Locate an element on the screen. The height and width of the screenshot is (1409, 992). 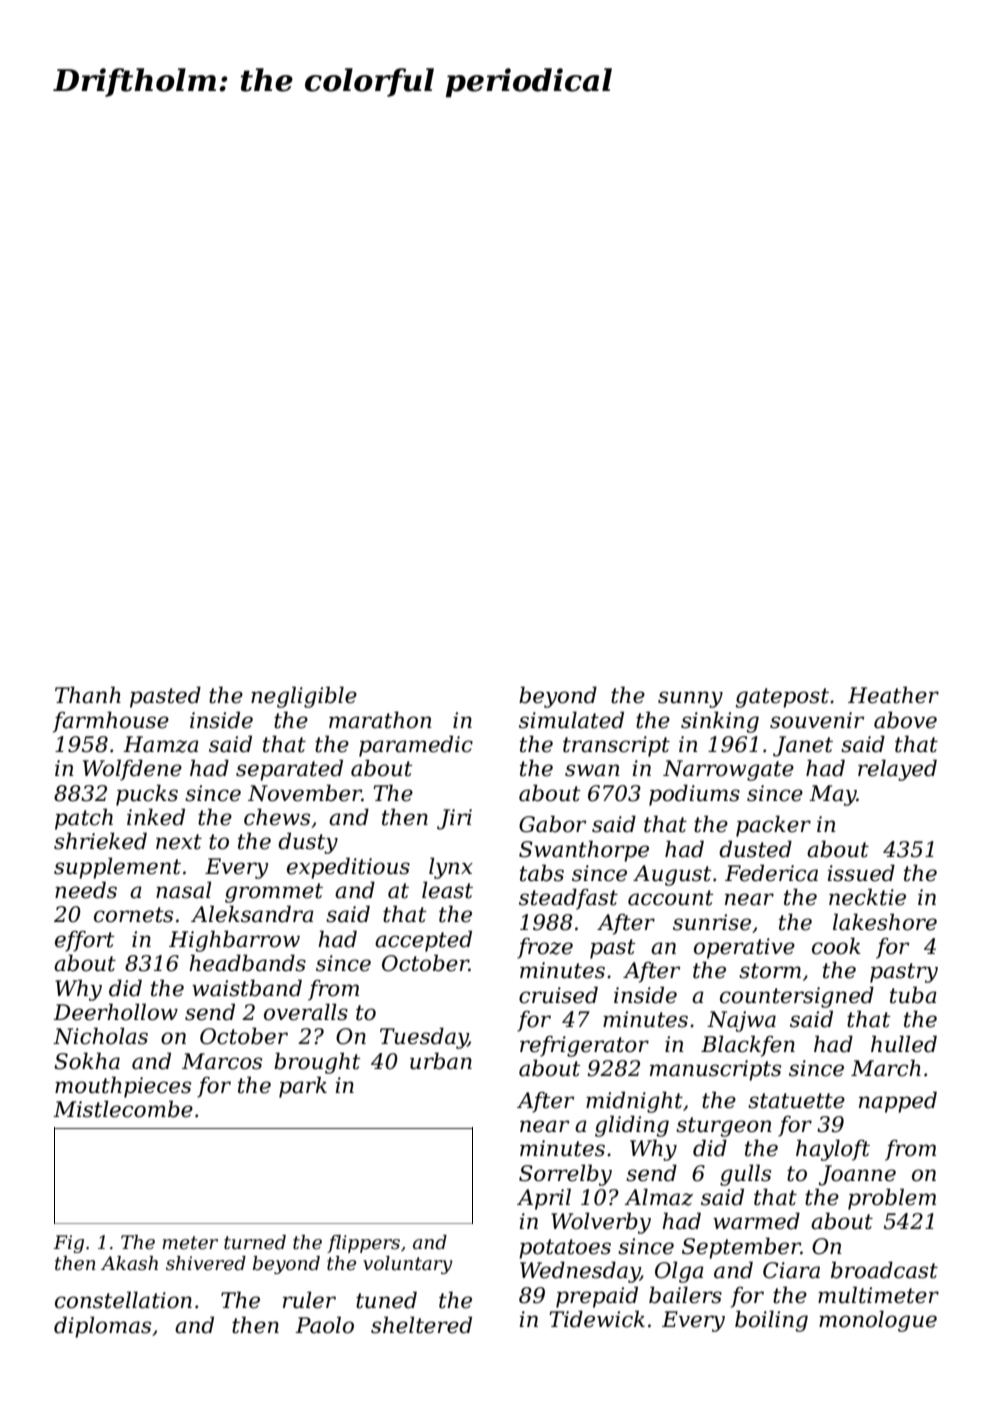
simulated is located at coordinates (571, 720).
